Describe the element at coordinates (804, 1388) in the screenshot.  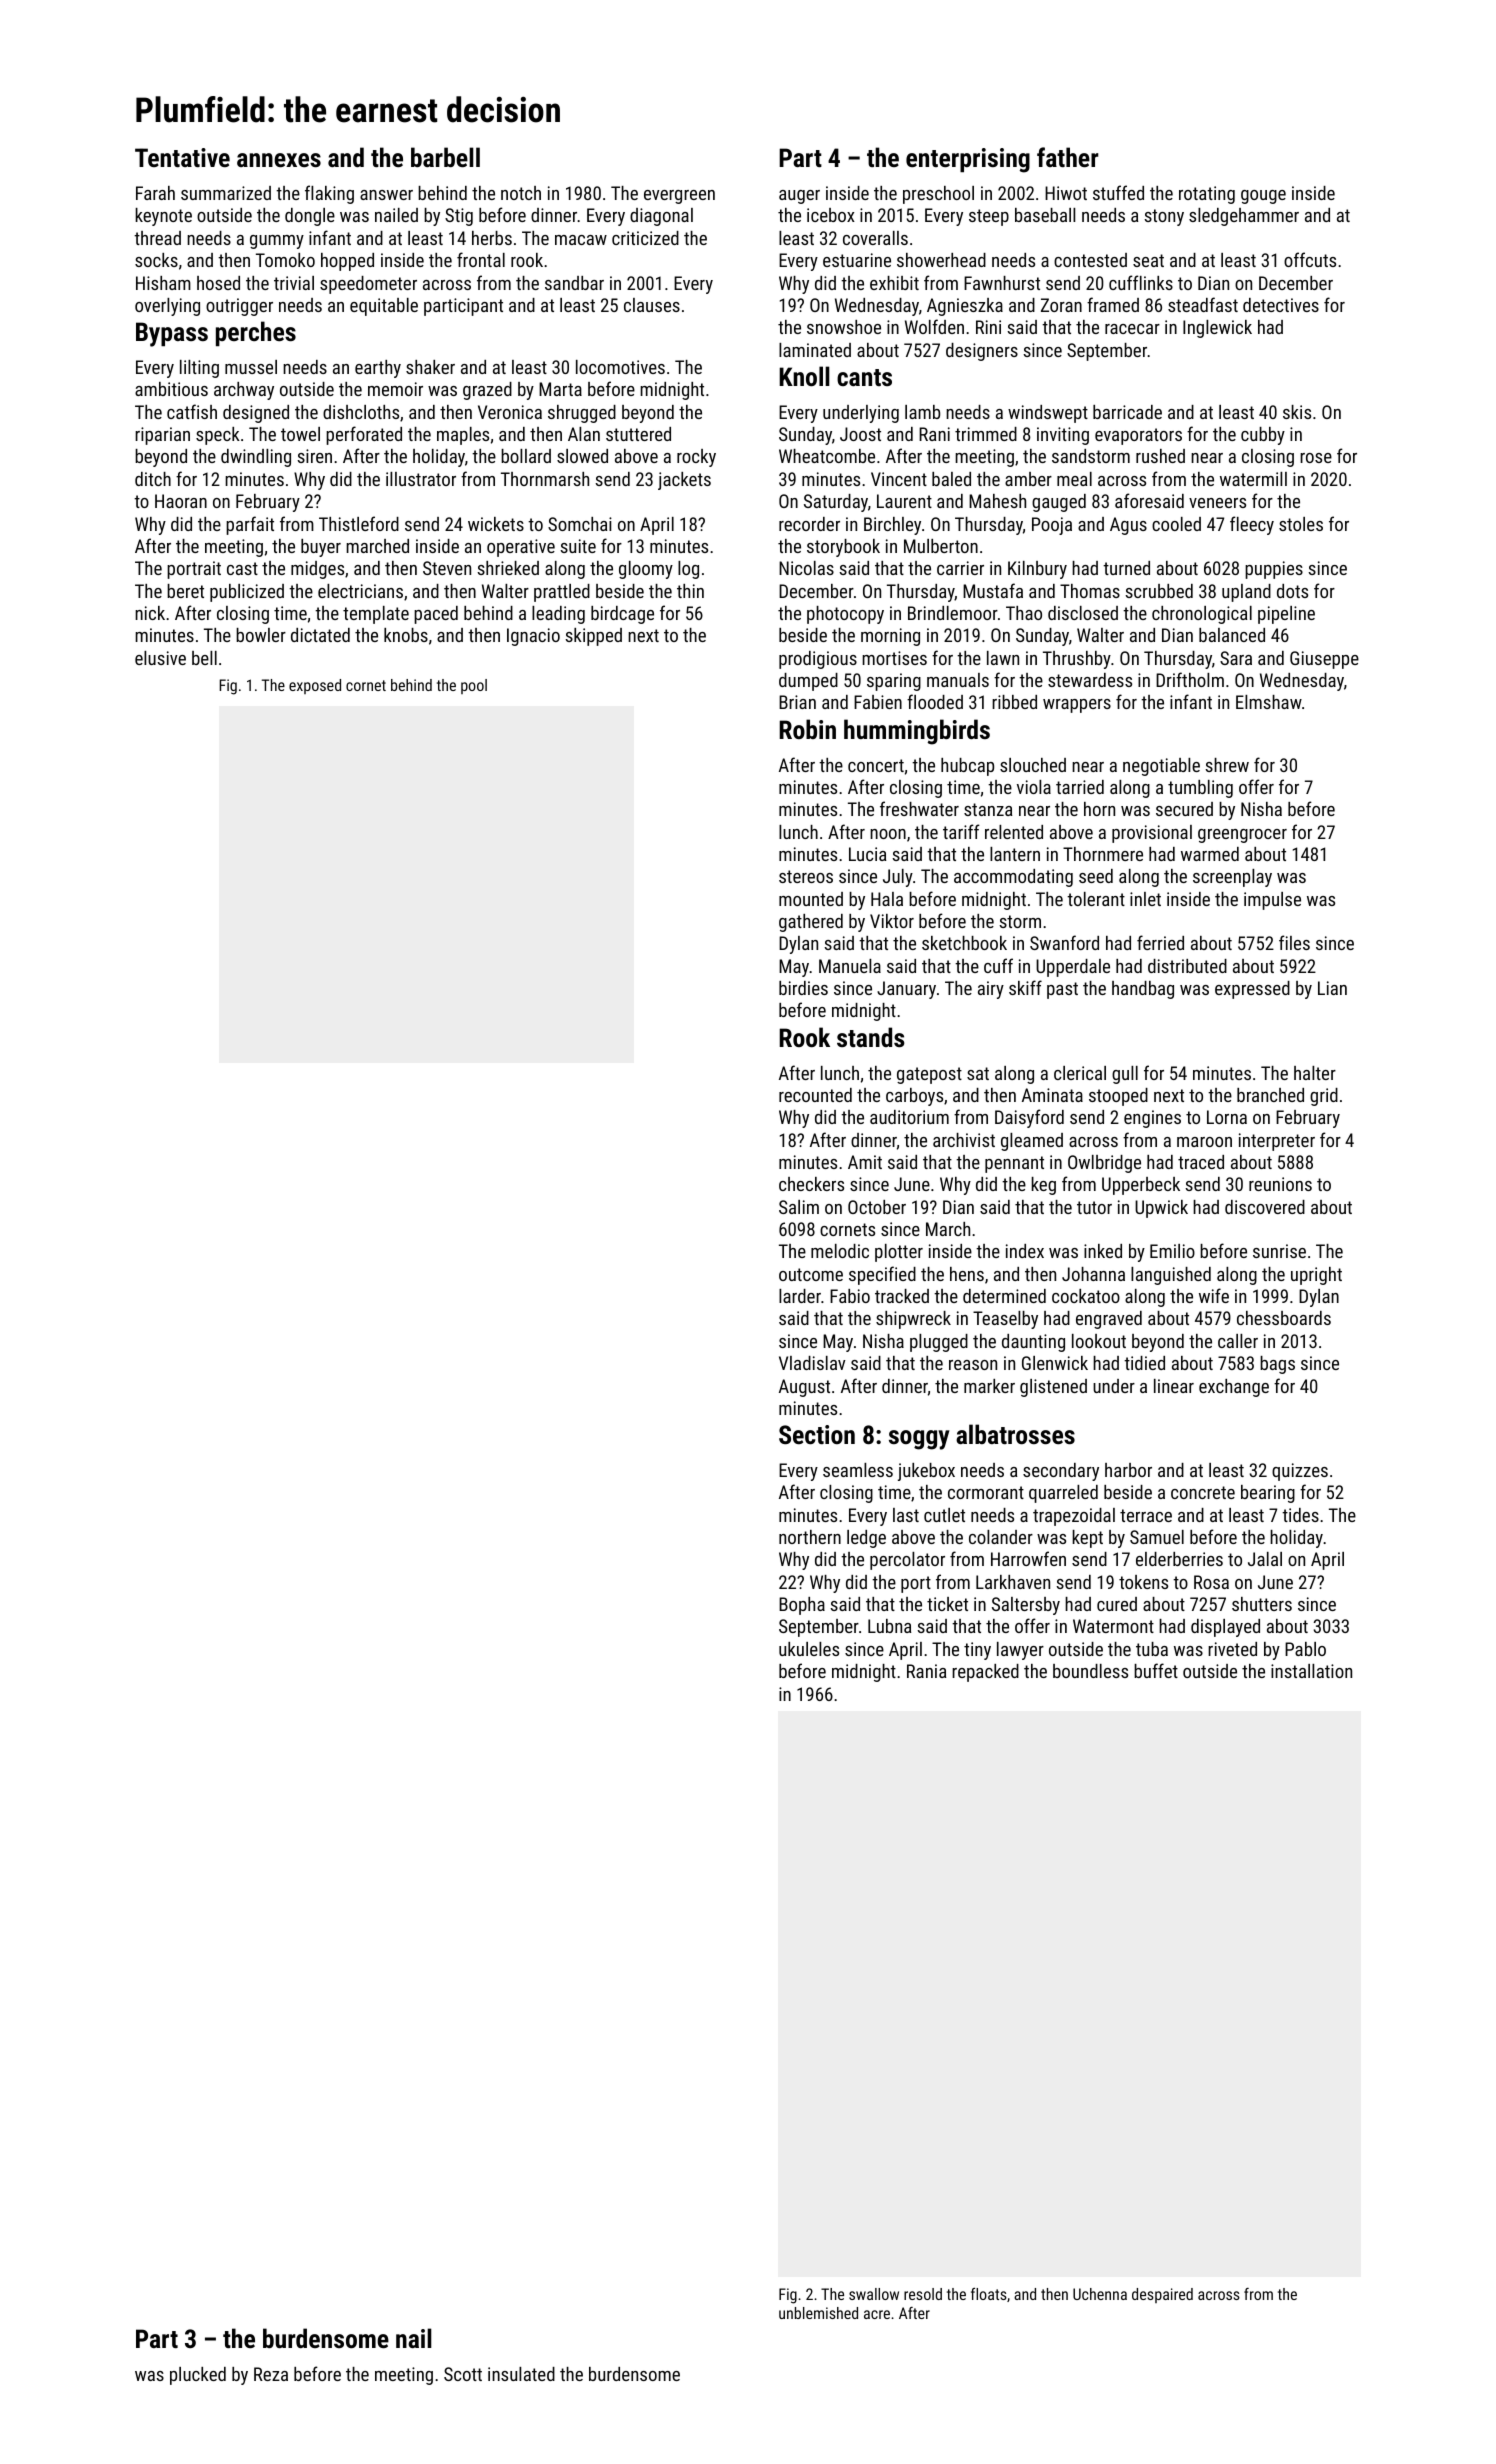
I see `August` at that location.
